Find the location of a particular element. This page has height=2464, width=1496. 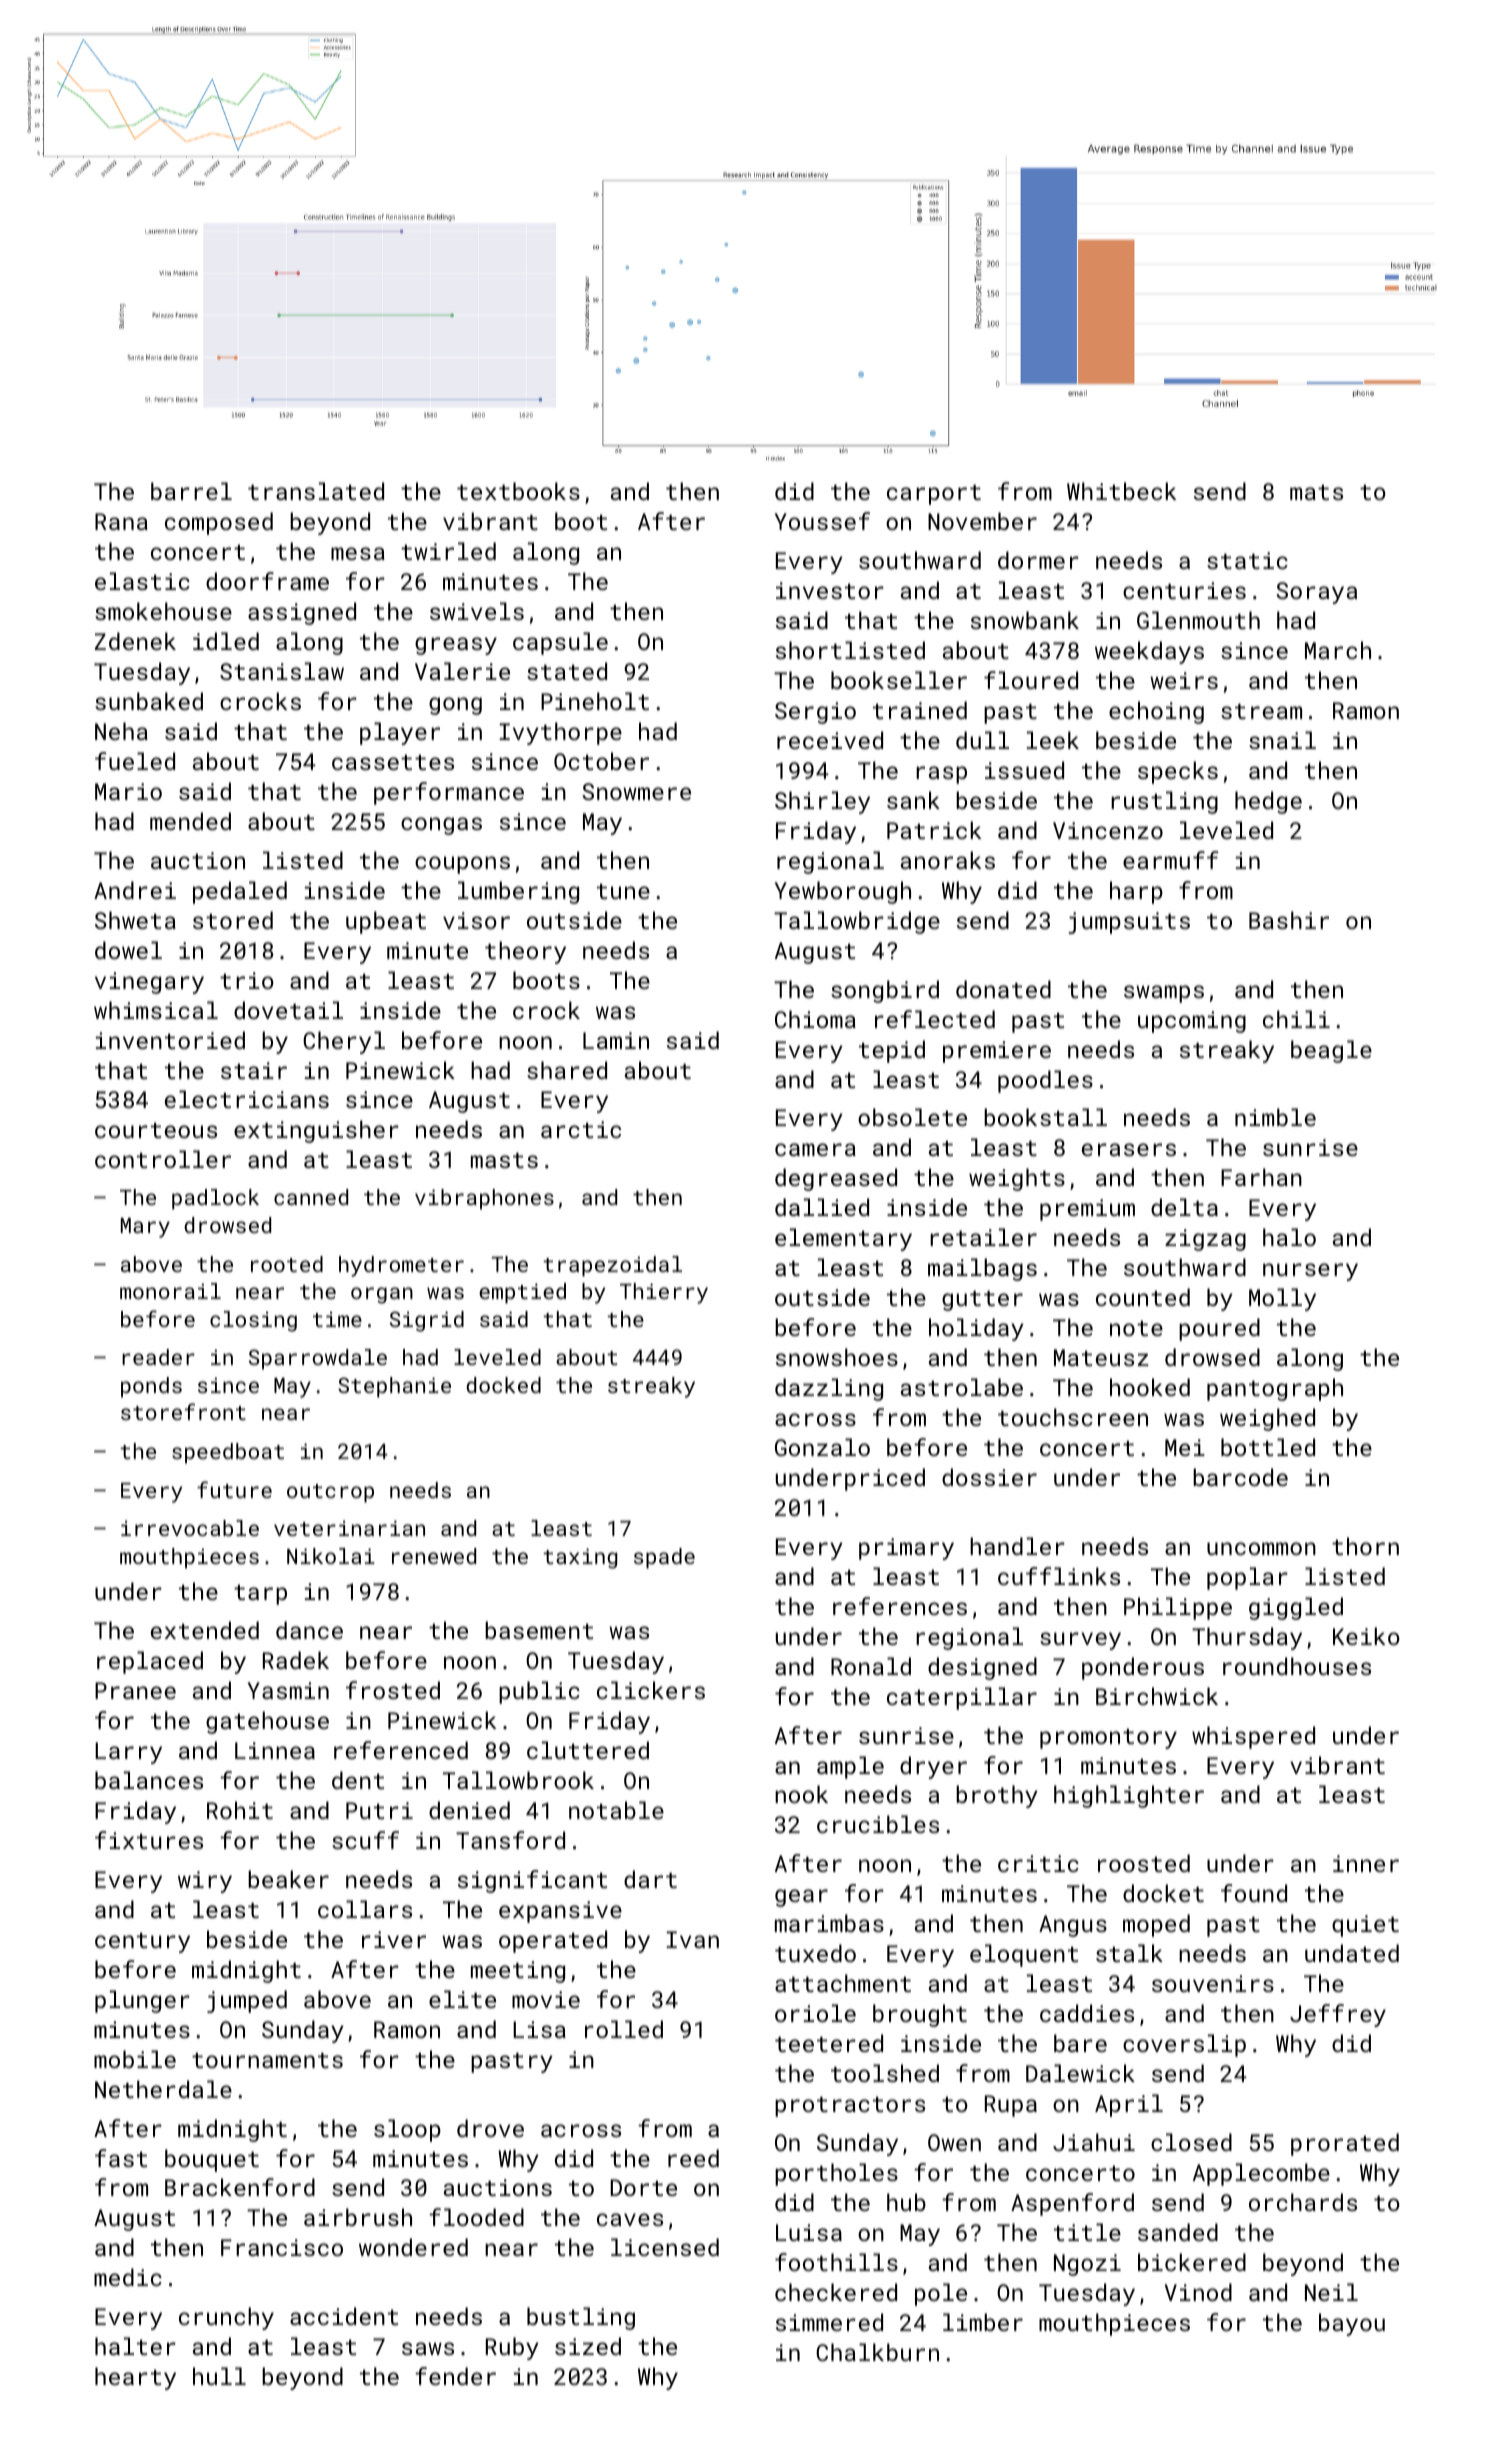

Bashir is located at coordinates (1289, 920).
